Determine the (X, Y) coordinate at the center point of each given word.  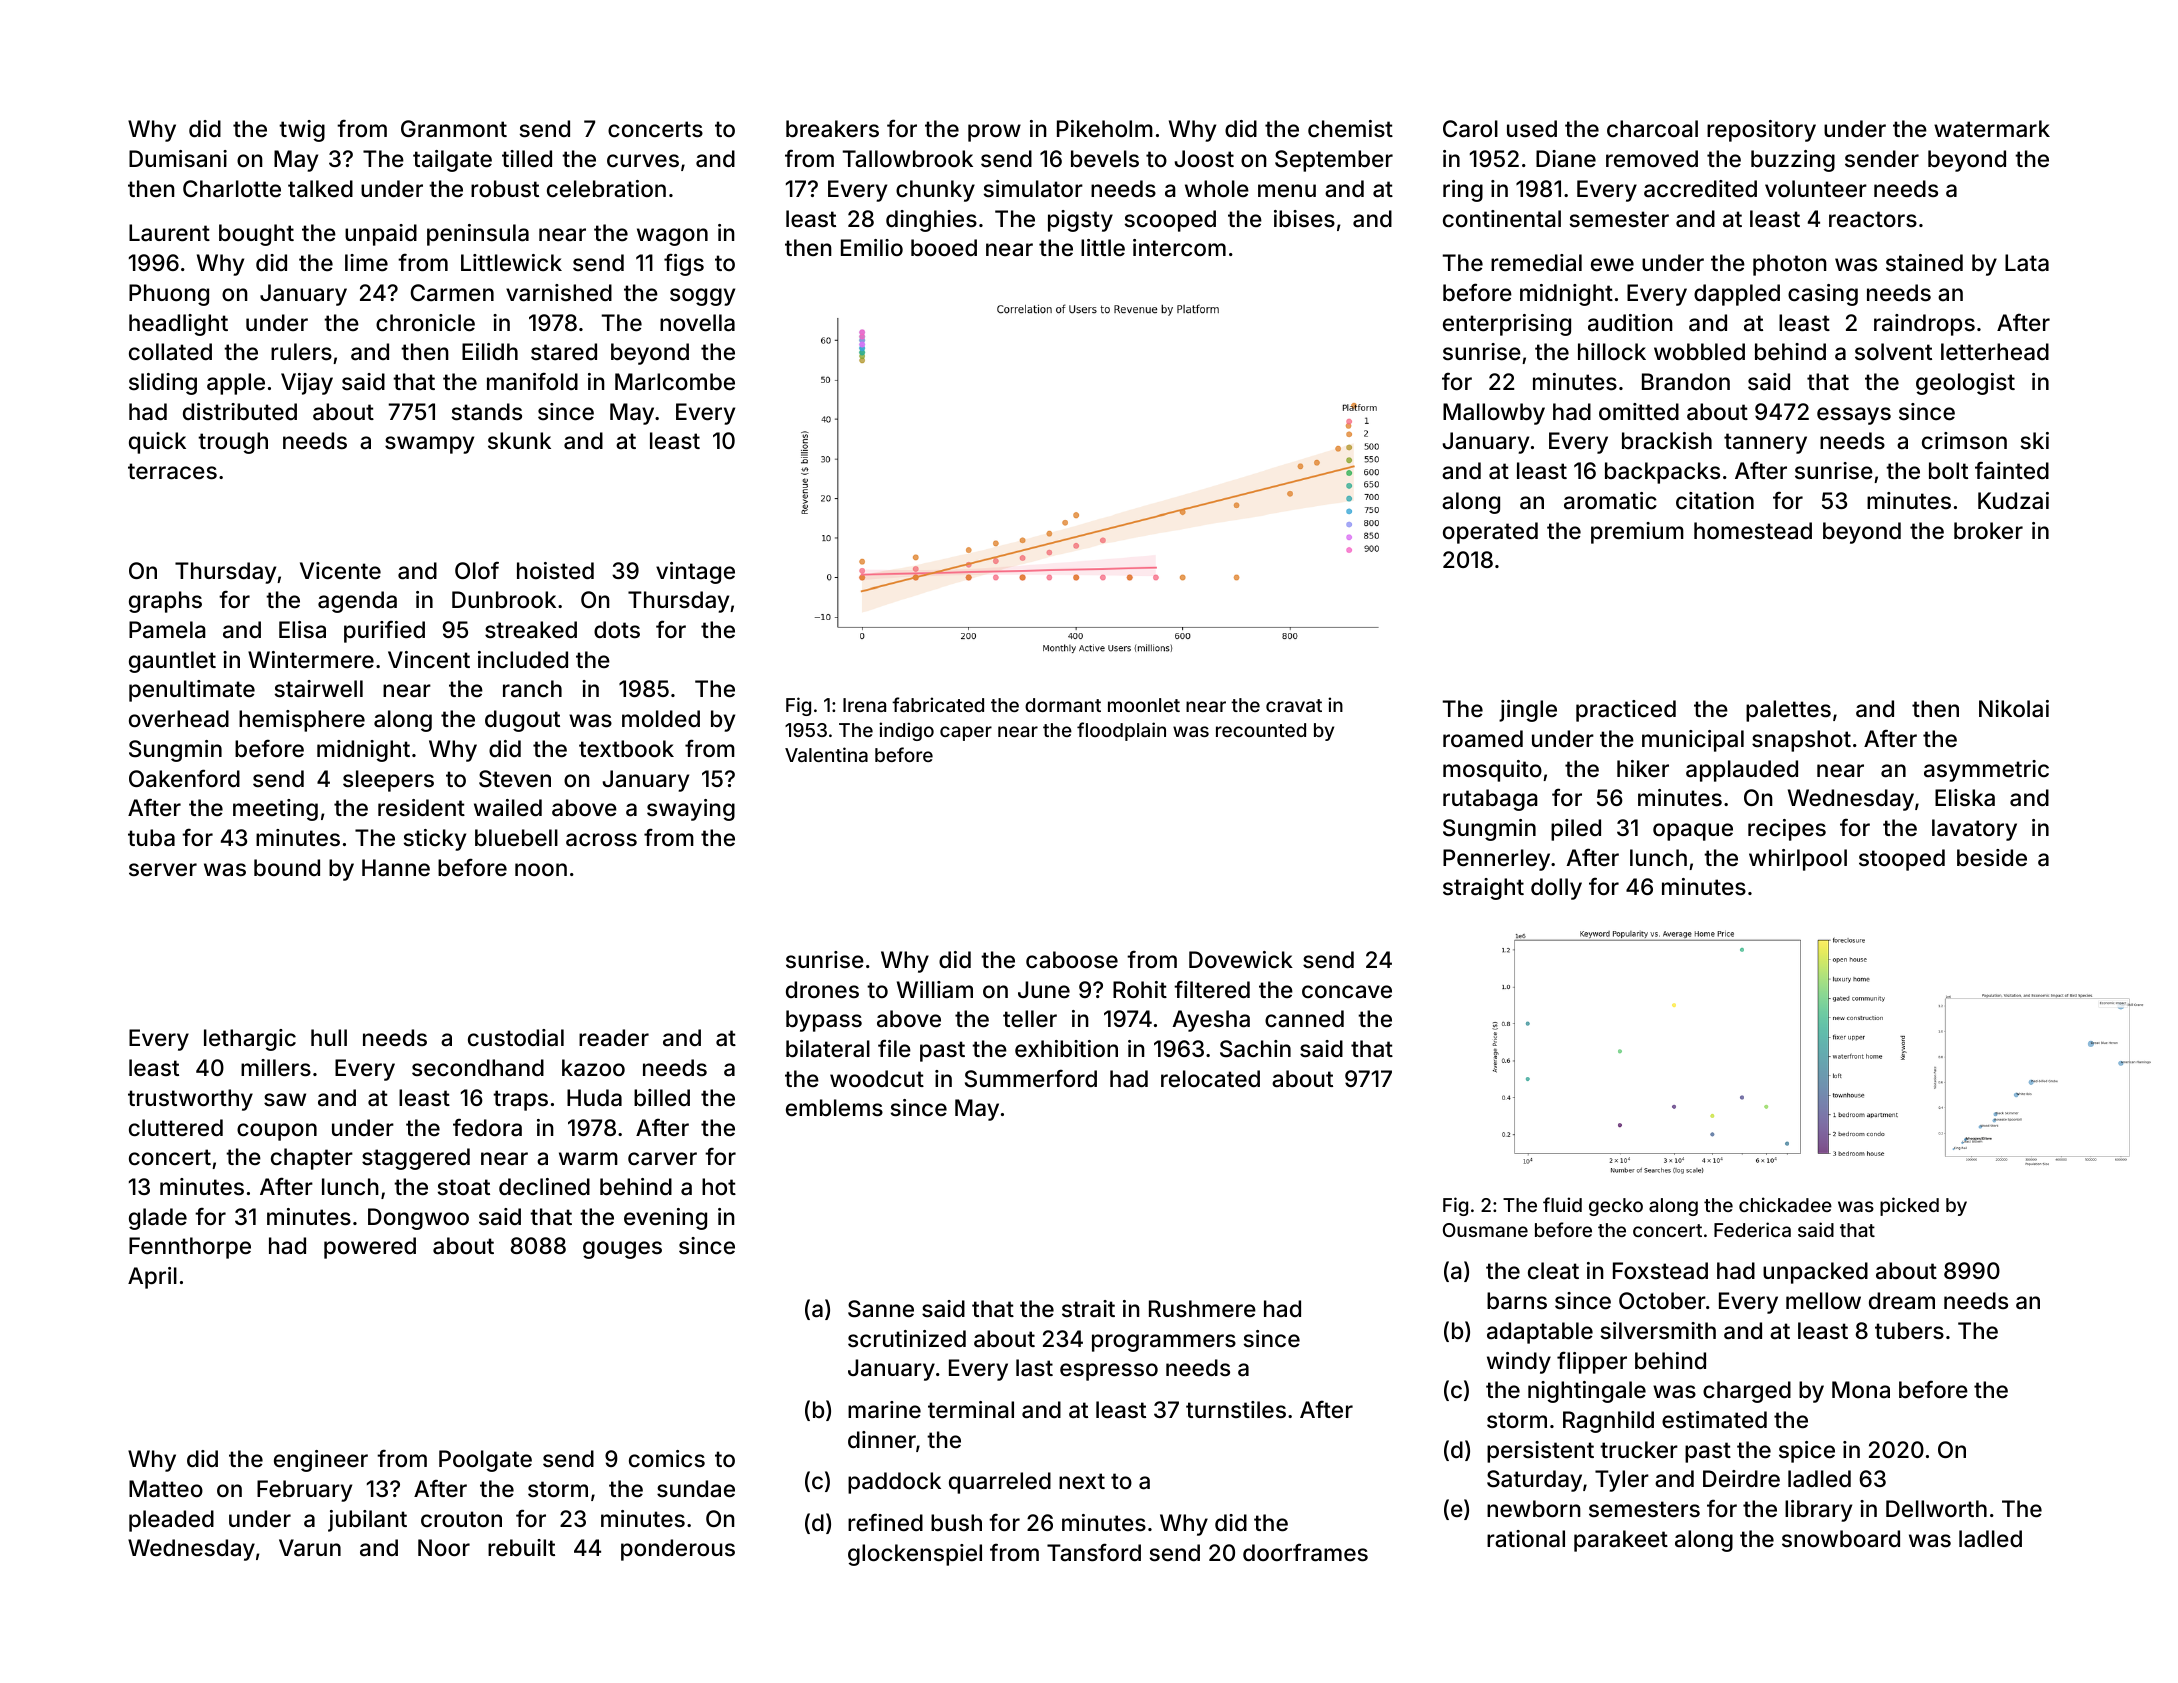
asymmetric (1986, 771)
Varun (310, 1548)
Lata (2027, 263)
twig (302, 131)
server (163, 870)
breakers (832, 129)
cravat (1294, 705)
